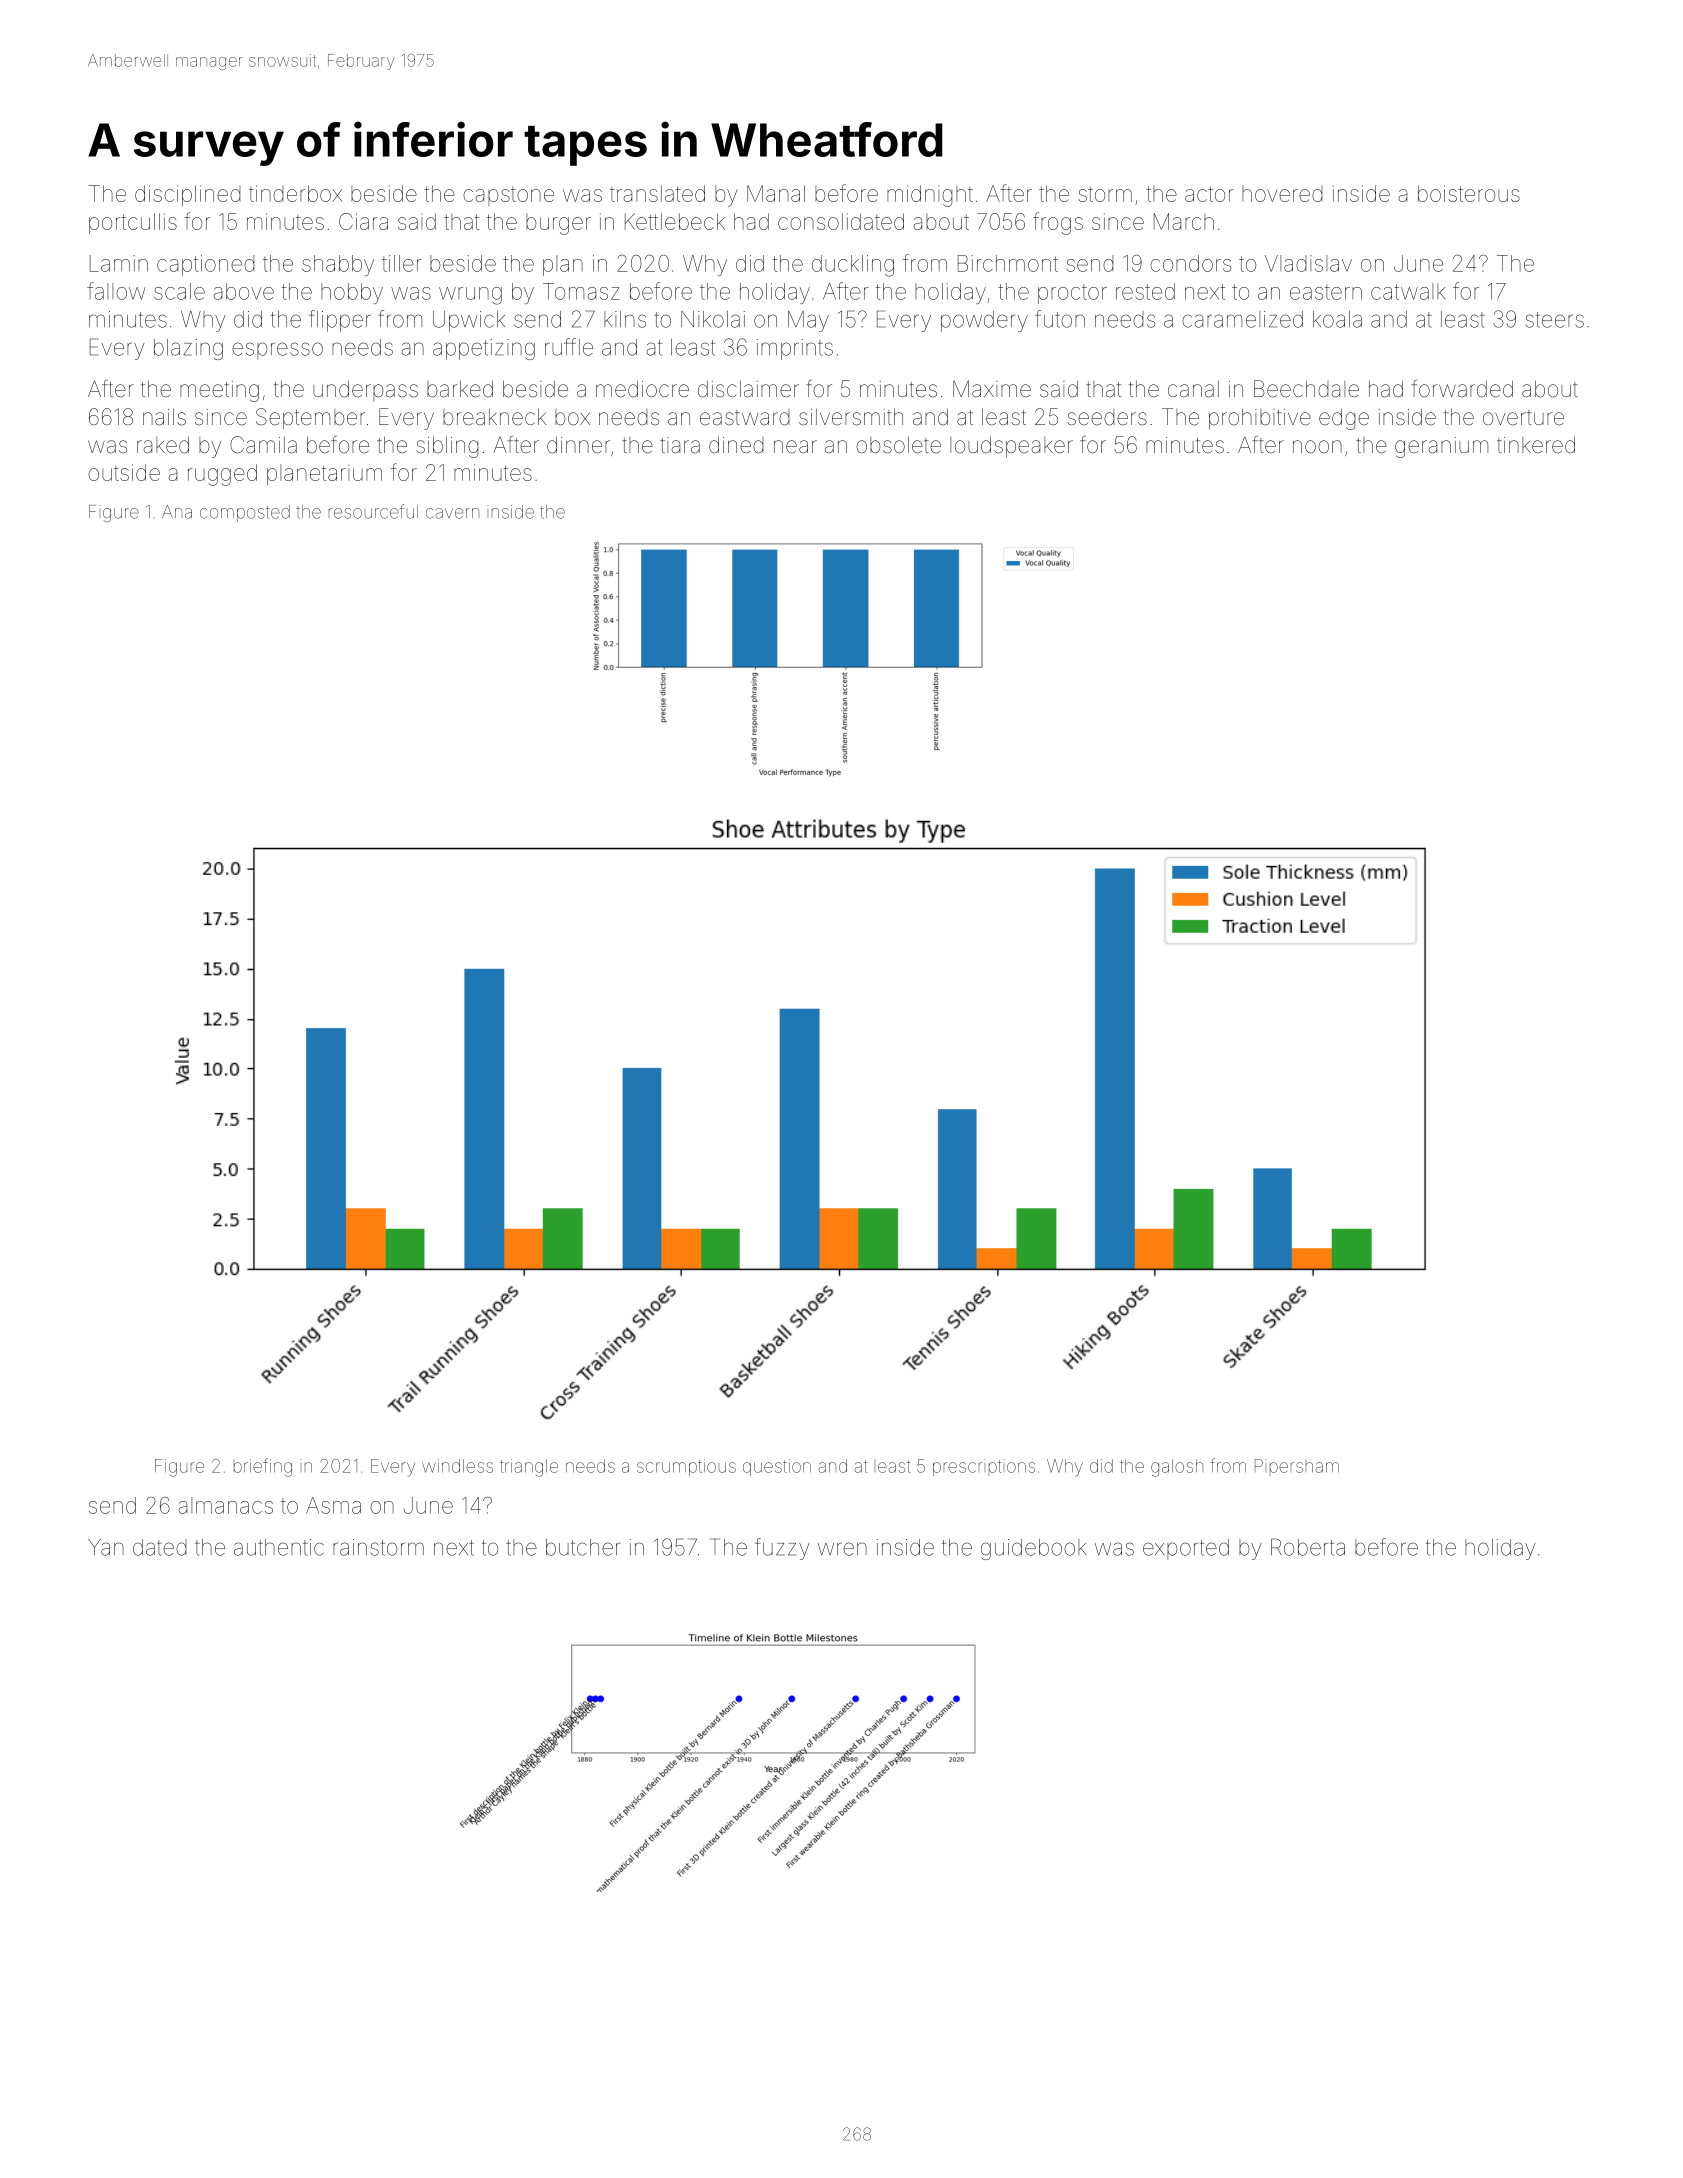 Image resolution: width=1683 pixels, height=2178 pixels. Describe the element at coordinates (1317, 447) in the image. I see `noon` at that location.
